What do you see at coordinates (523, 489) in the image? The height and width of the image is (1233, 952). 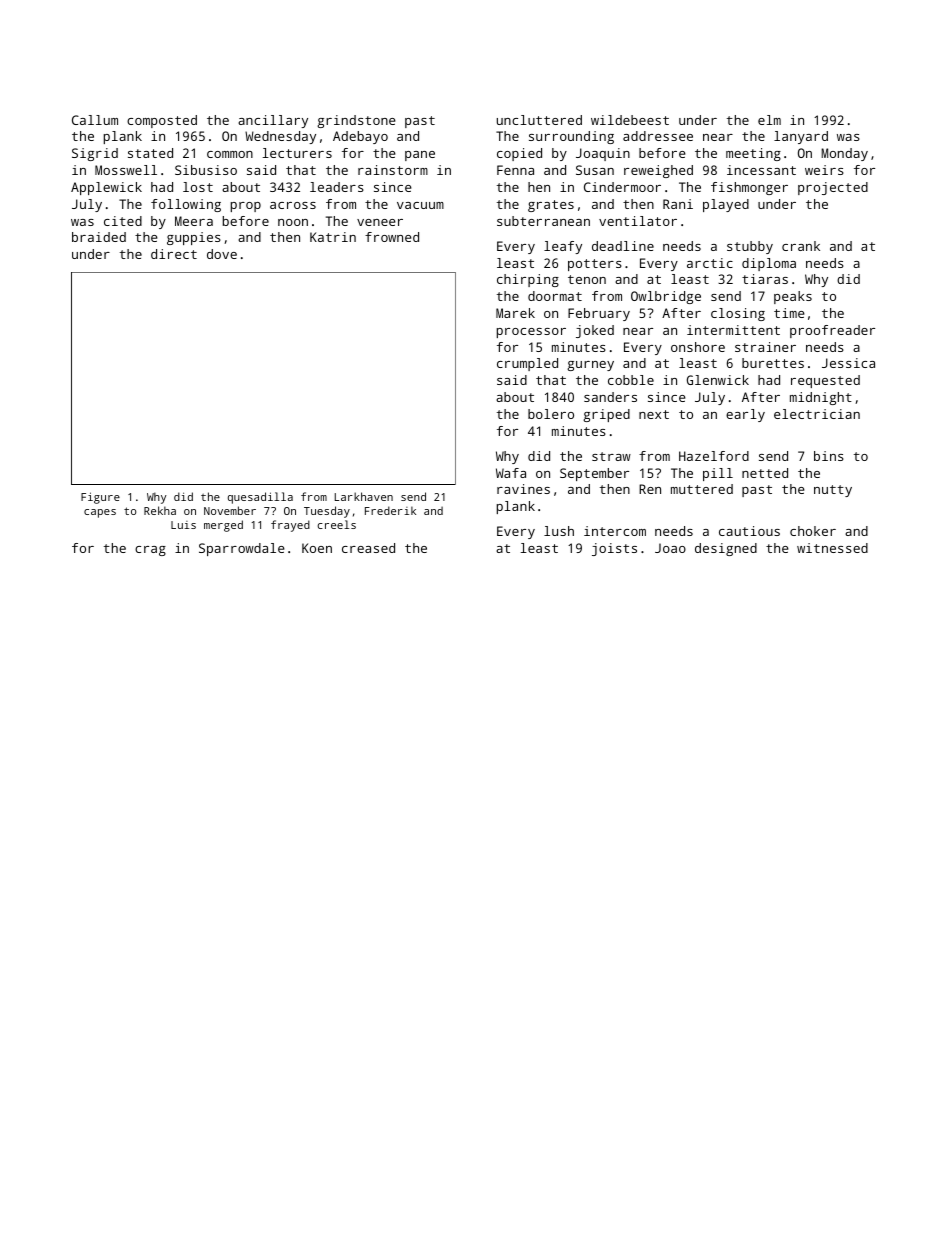 I see `ravines` at bounding box center [523, 489].
